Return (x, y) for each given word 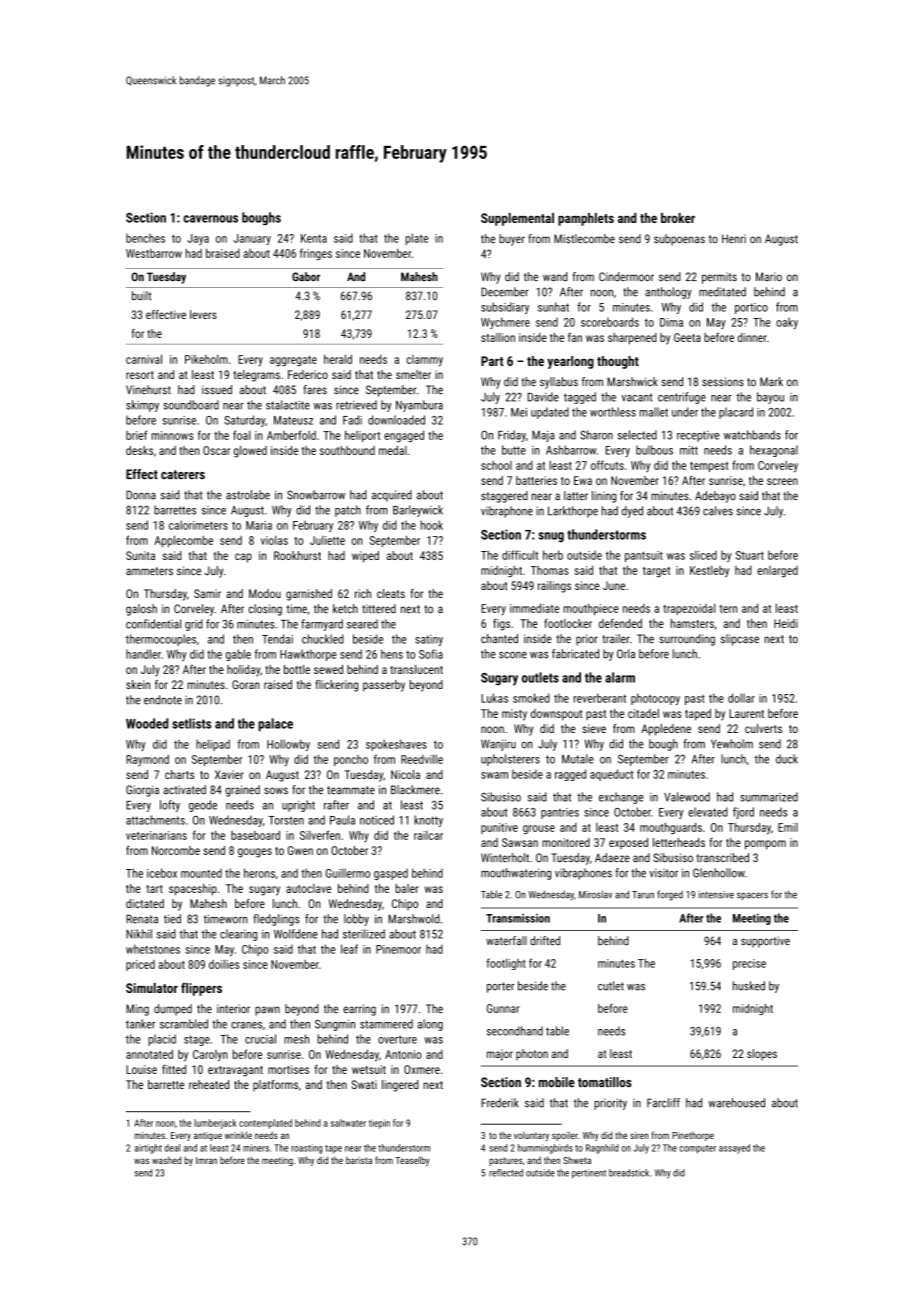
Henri (734, 238)
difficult (520, 555)
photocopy (655, 699)
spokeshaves (396, 745)
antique (208, 1136)
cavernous (210, 219)
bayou (770, 398)
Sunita (140, 555)
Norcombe (176, 850)
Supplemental (517, 219)
